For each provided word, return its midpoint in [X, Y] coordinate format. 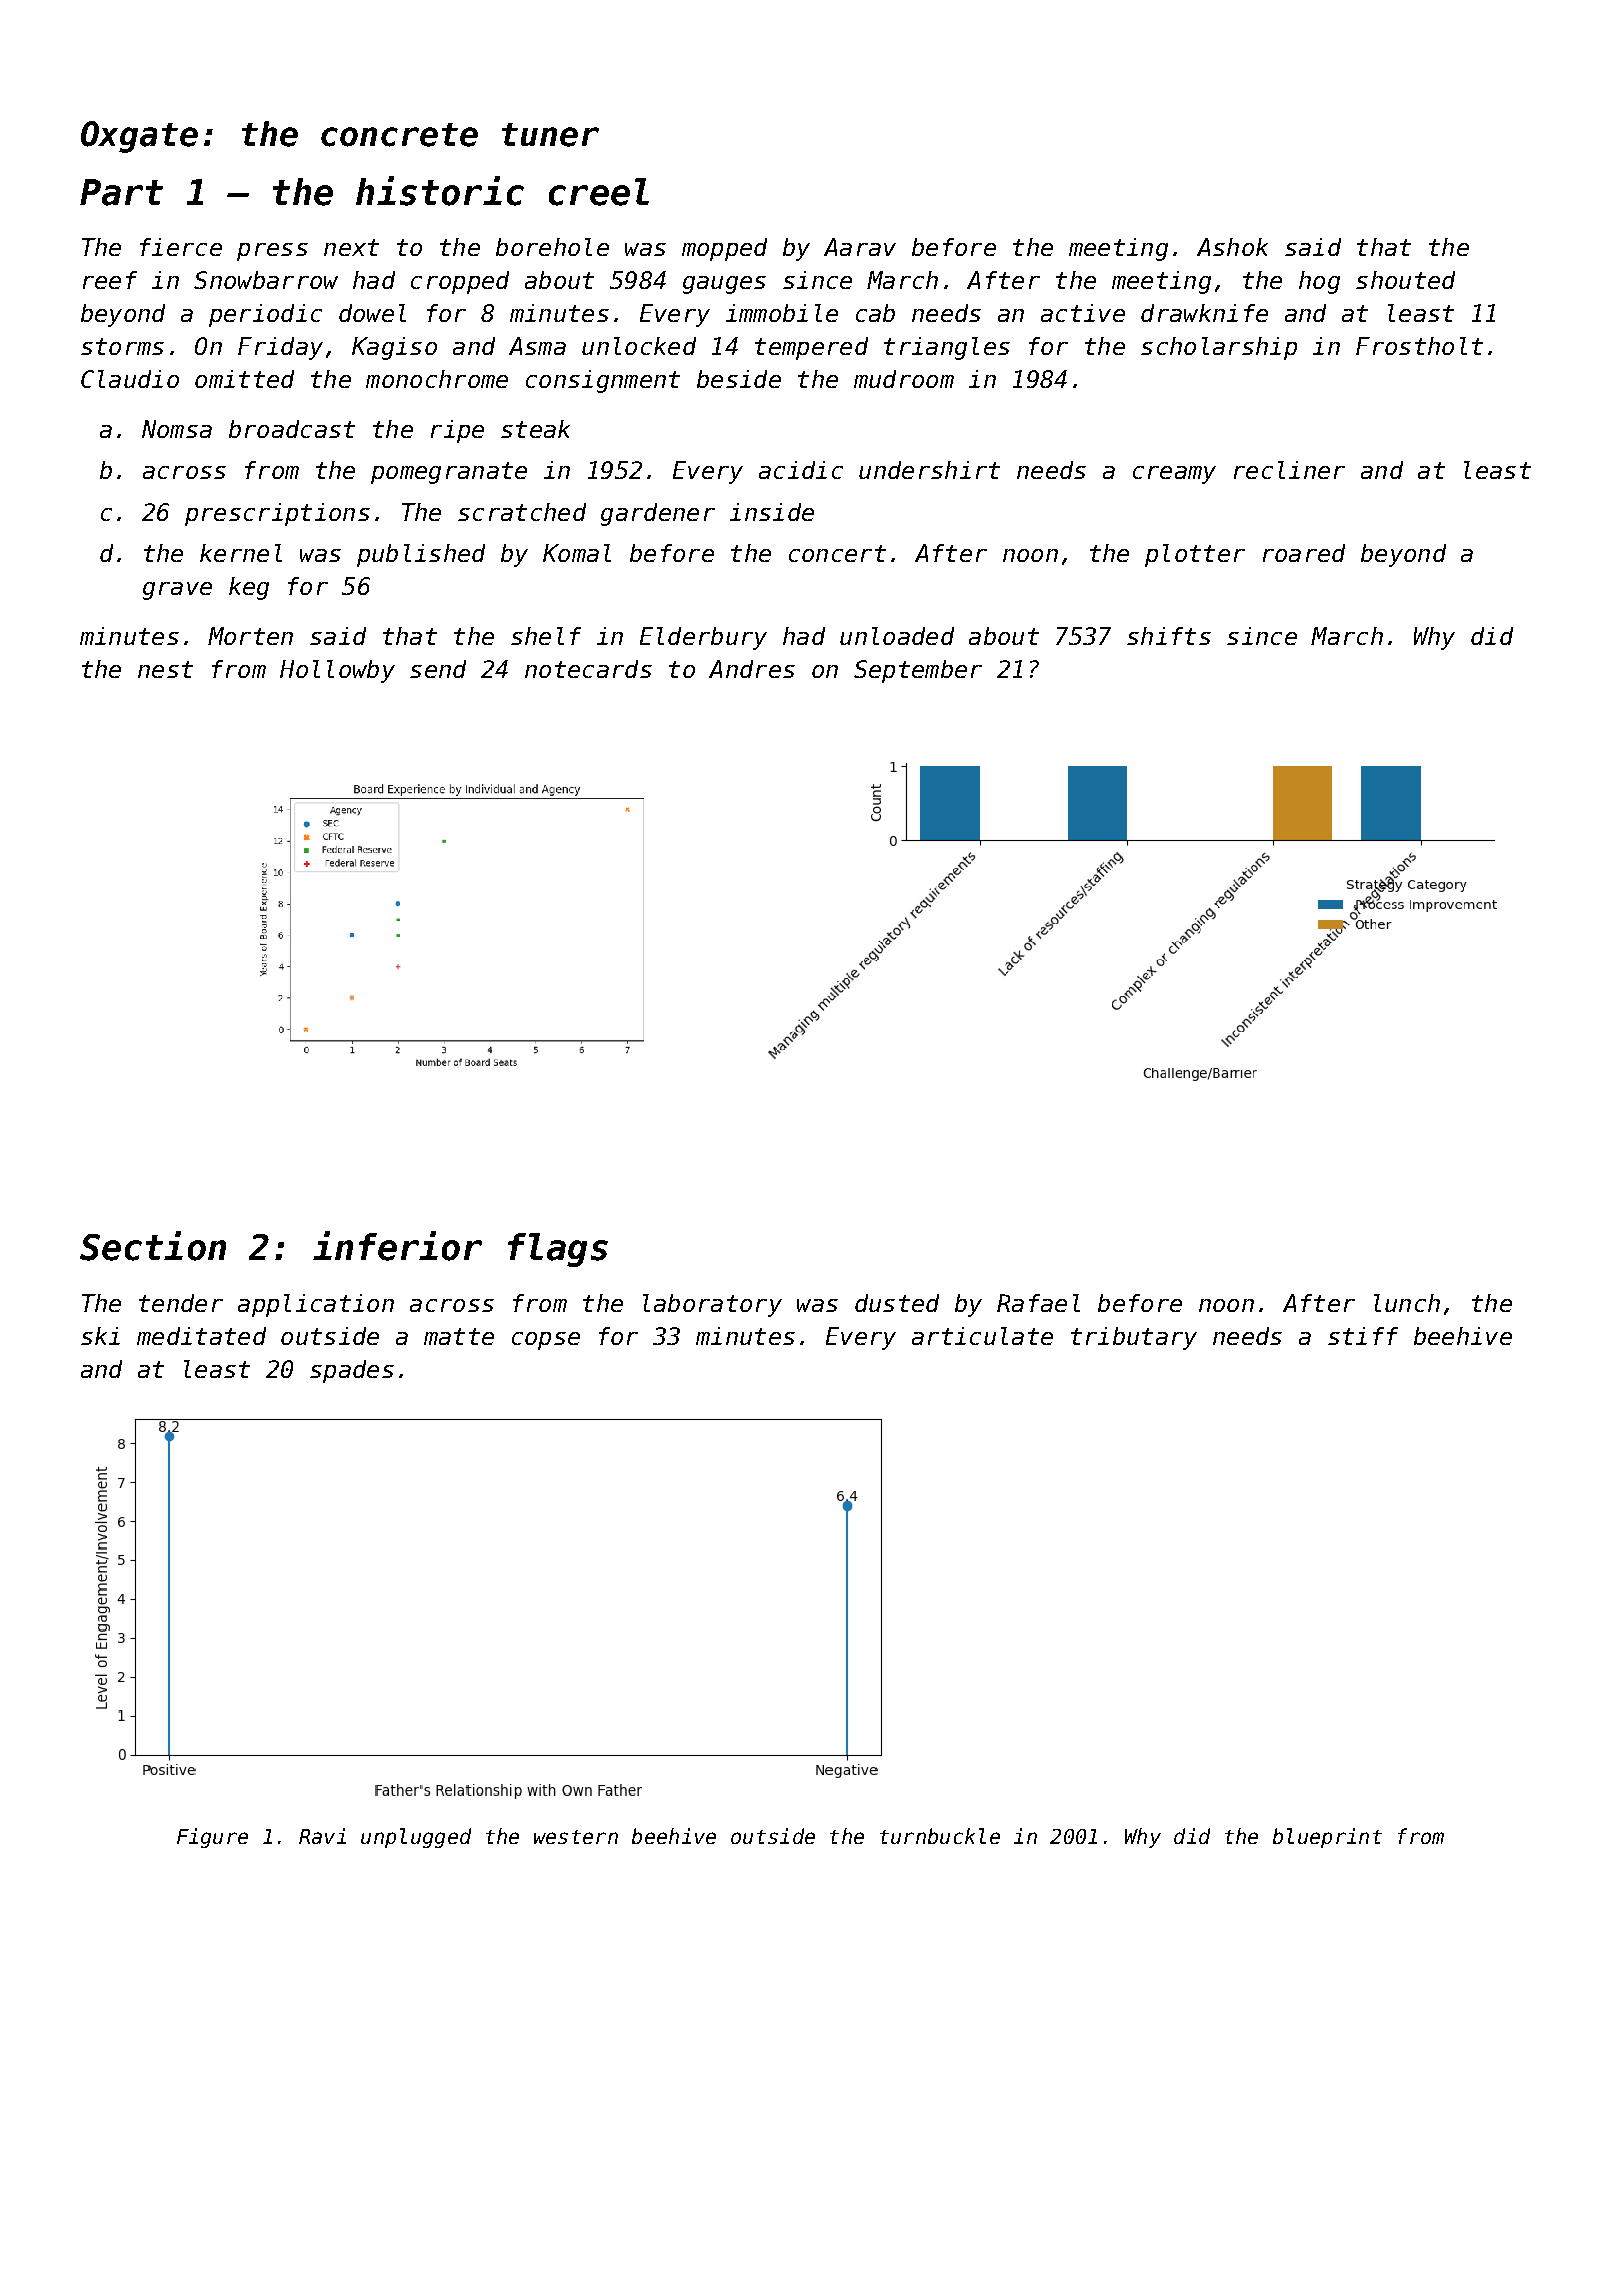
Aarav [860, 247]
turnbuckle [940, 1836]
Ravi [322, 1836]
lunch [1407, 1303]
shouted [1405, 280]
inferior [397, 1246]
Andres [752, 669]
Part [121, 192]
